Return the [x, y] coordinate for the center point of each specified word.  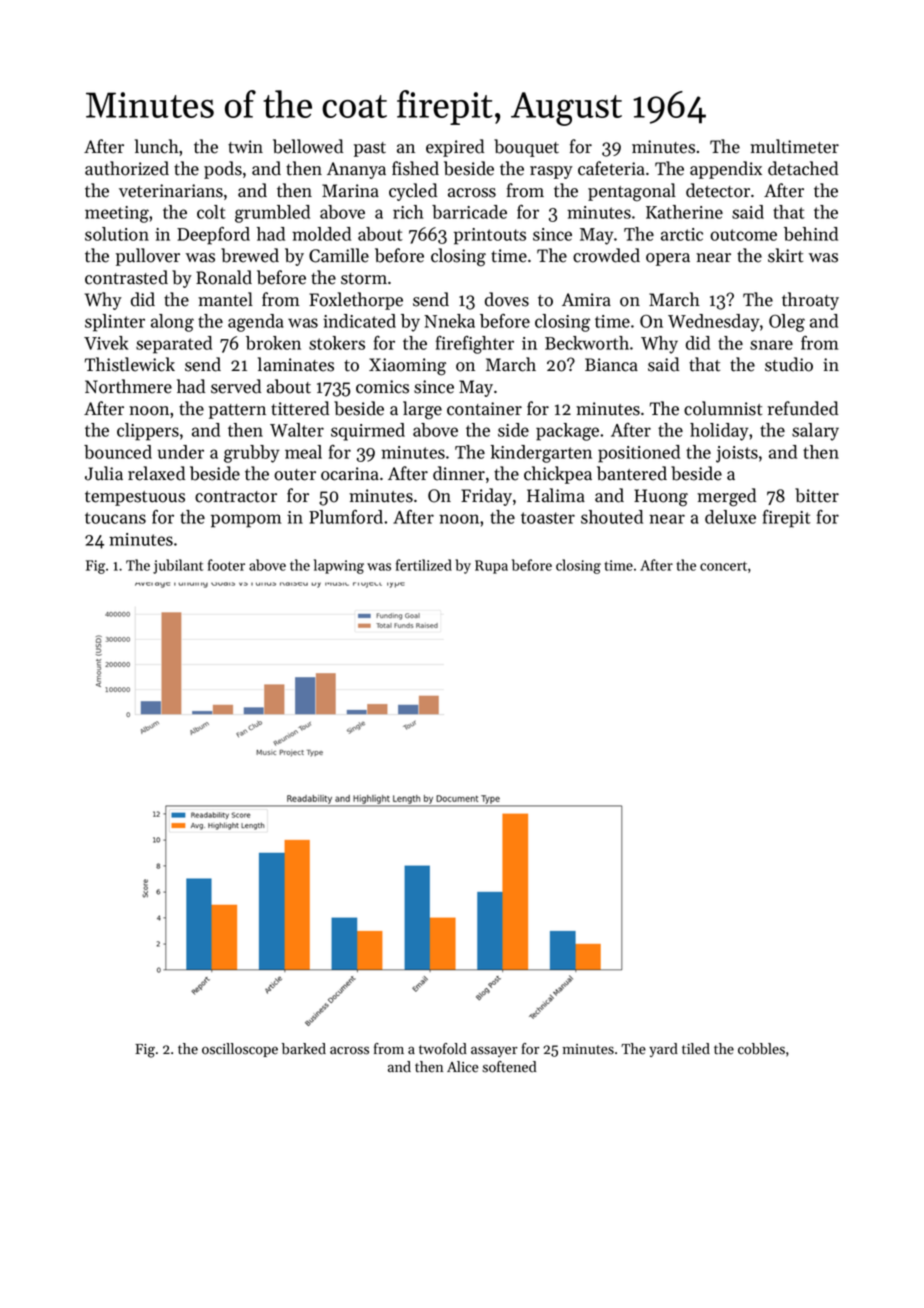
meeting [117, 214]
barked [304, 1049]
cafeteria [611, 168]
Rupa [491, 567]
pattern [237, 411]
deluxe [730, 517]
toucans [115, 518]
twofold [443, 1049]
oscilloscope [240, 1050]
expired [455, 148]
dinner [459, 473]
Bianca [611, 365]
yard [663, 1050]
